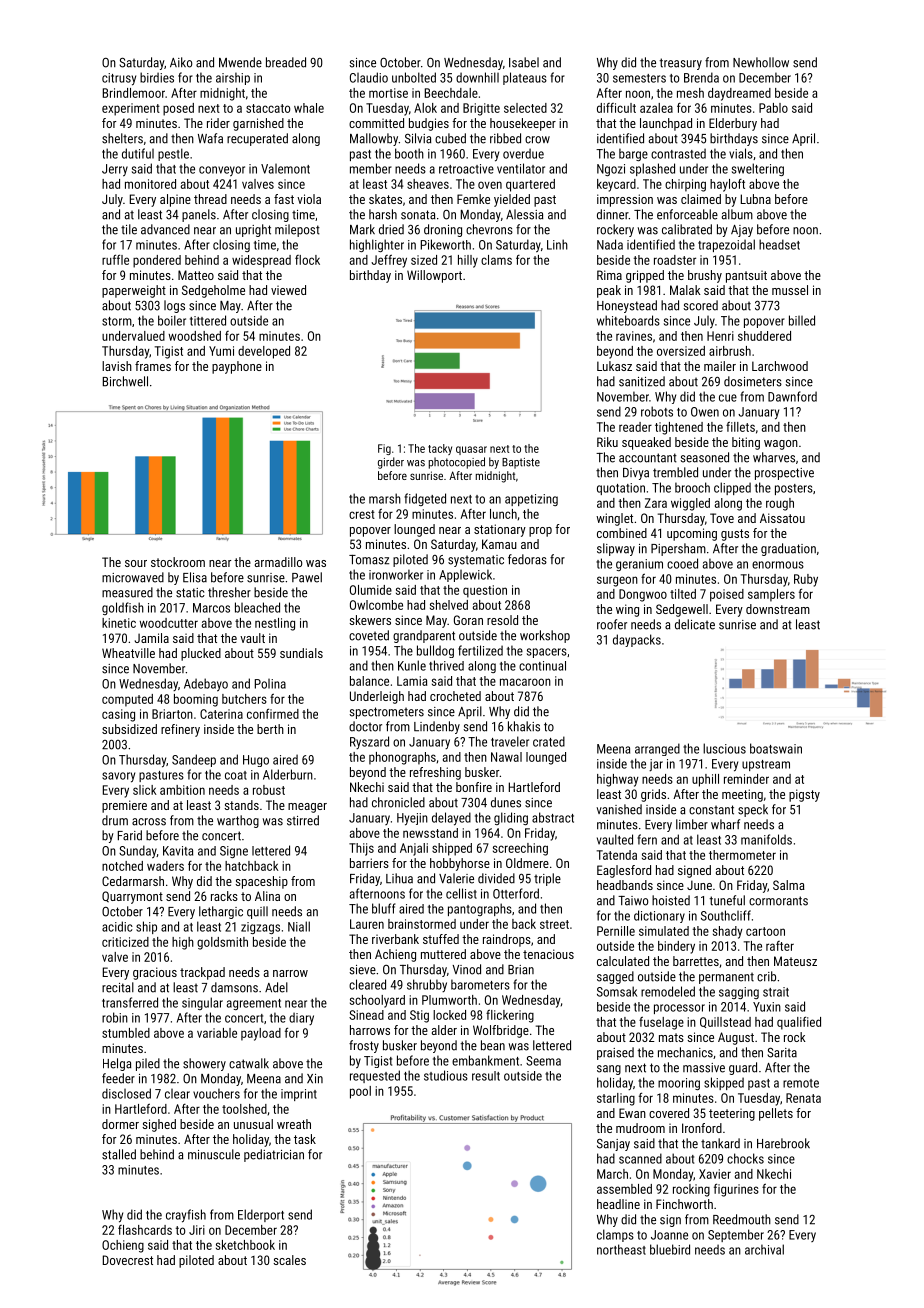 The height and width of the screenshot is (1308, 924). What do you see at coordinates (186, 1216) in the screenshot?
I see `crayfish` at bounding box center [186, 1216].
